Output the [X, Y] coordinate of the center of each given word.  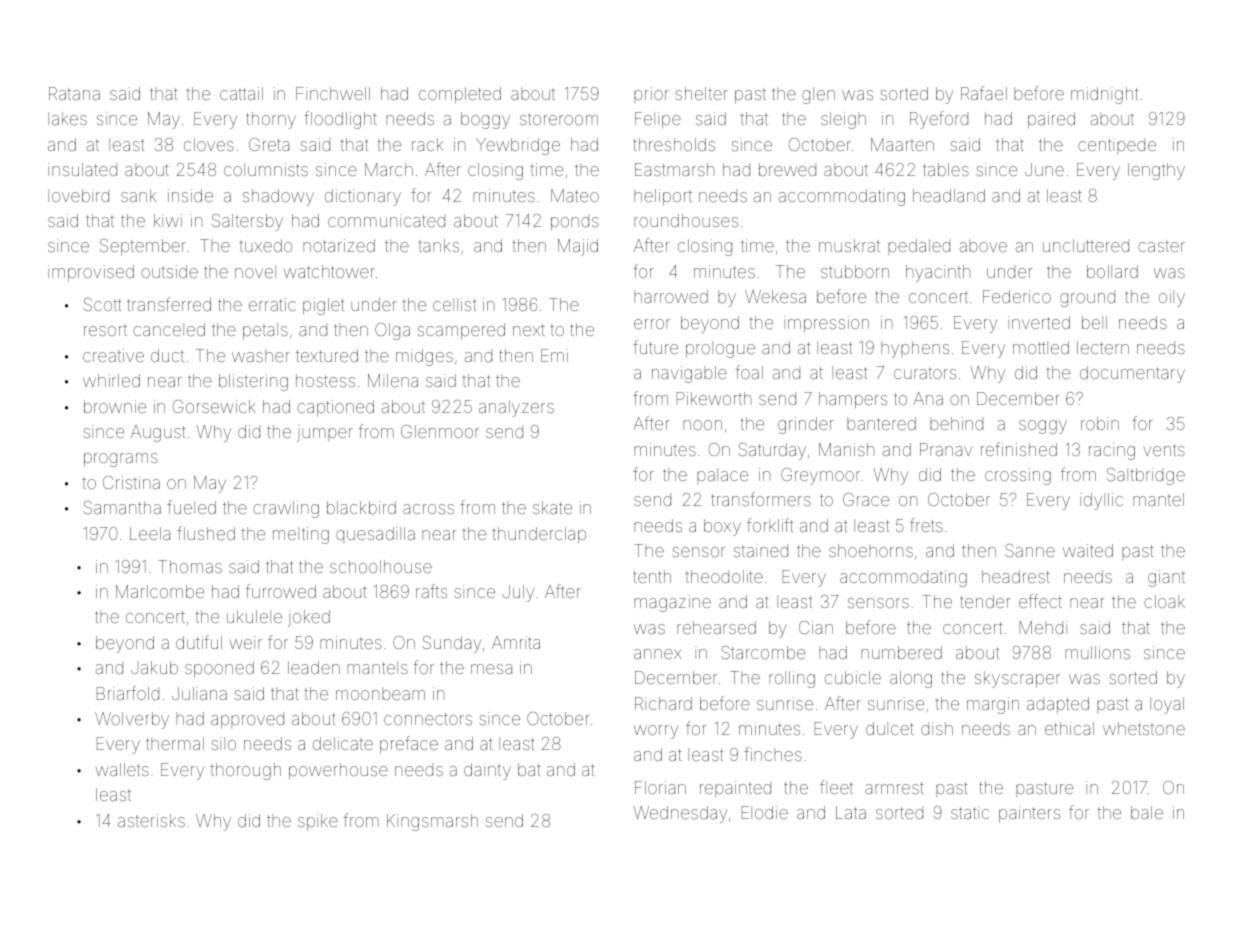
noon [702, 425]
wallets [122, 769]
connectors [428, 719]
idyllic [1101, 501]
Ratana [74, 93]
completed [460, 95]
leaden [314, 667]
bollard [1112, 271]
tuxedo [265, 245]
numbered [901, 652]
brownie [115, 406]
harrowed [671, 296]
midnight [1105, 95]
